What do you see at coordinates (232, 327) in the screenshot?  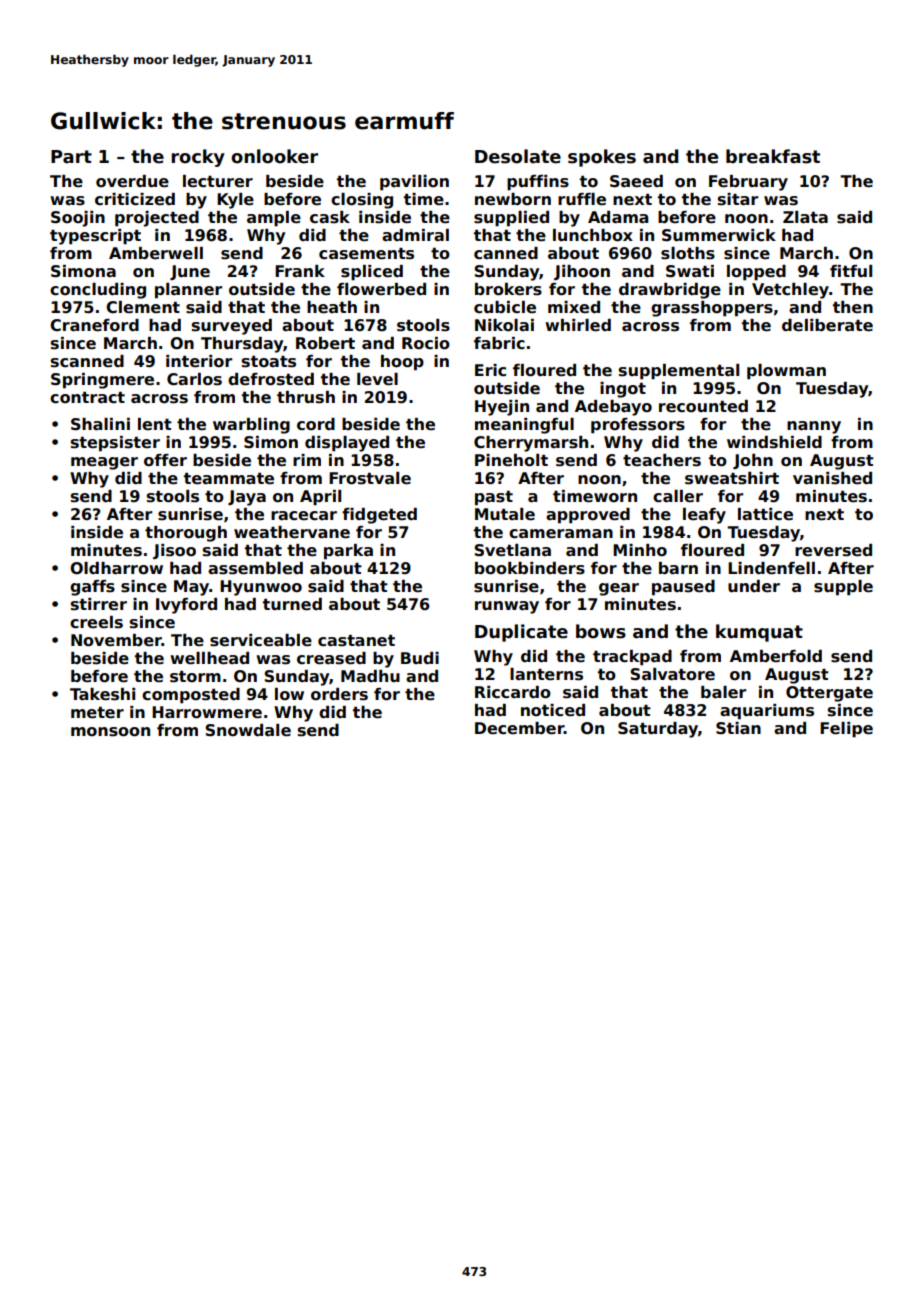 I see `surveyed` at bounding box center [232, 327].
